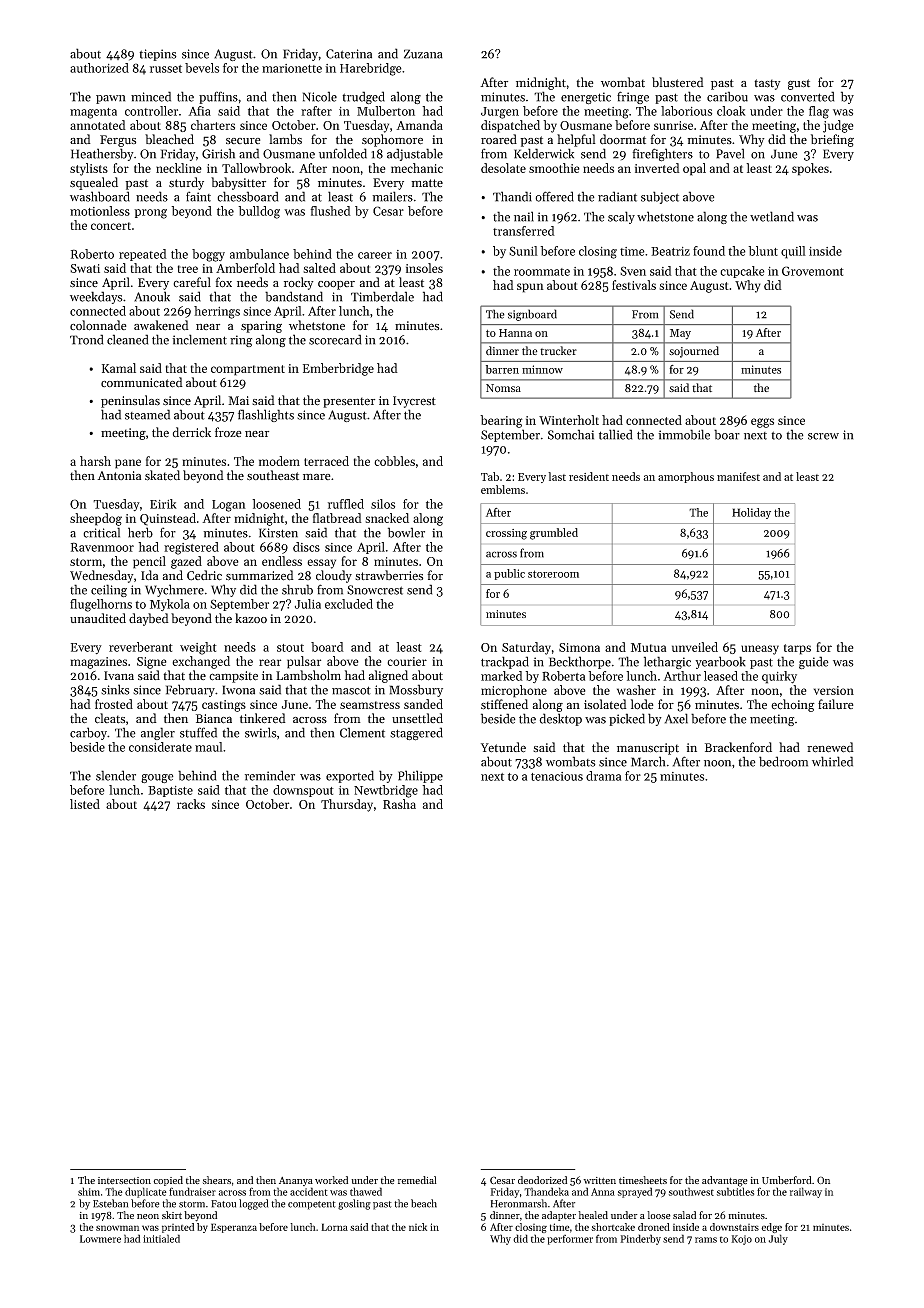 This page has height=1308, width=924. What do you see at coordinates (375, 255) in the page?
I see `career` at bounding box center [375, 255].
